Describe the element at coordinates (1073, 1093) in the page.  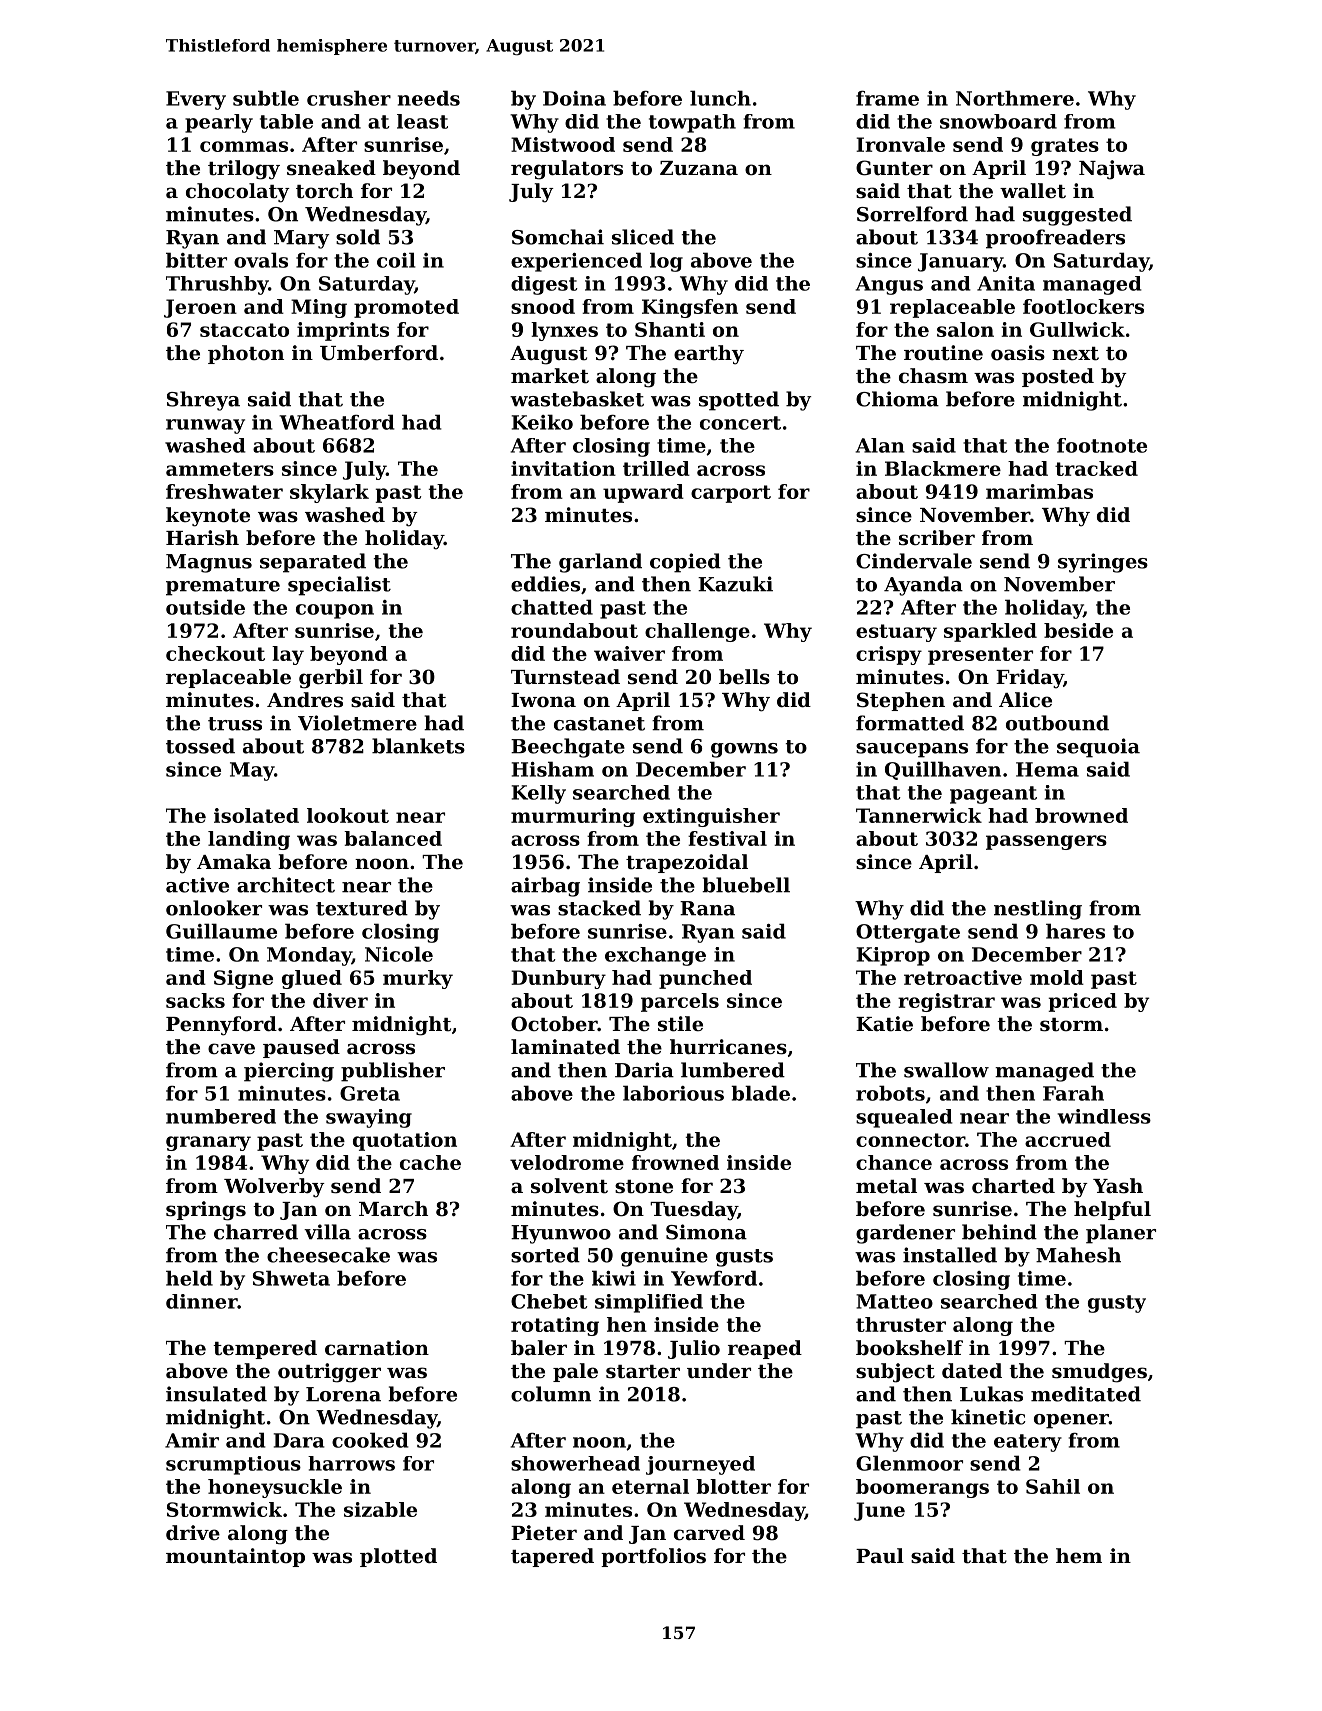
I see `Farah` at that location.
